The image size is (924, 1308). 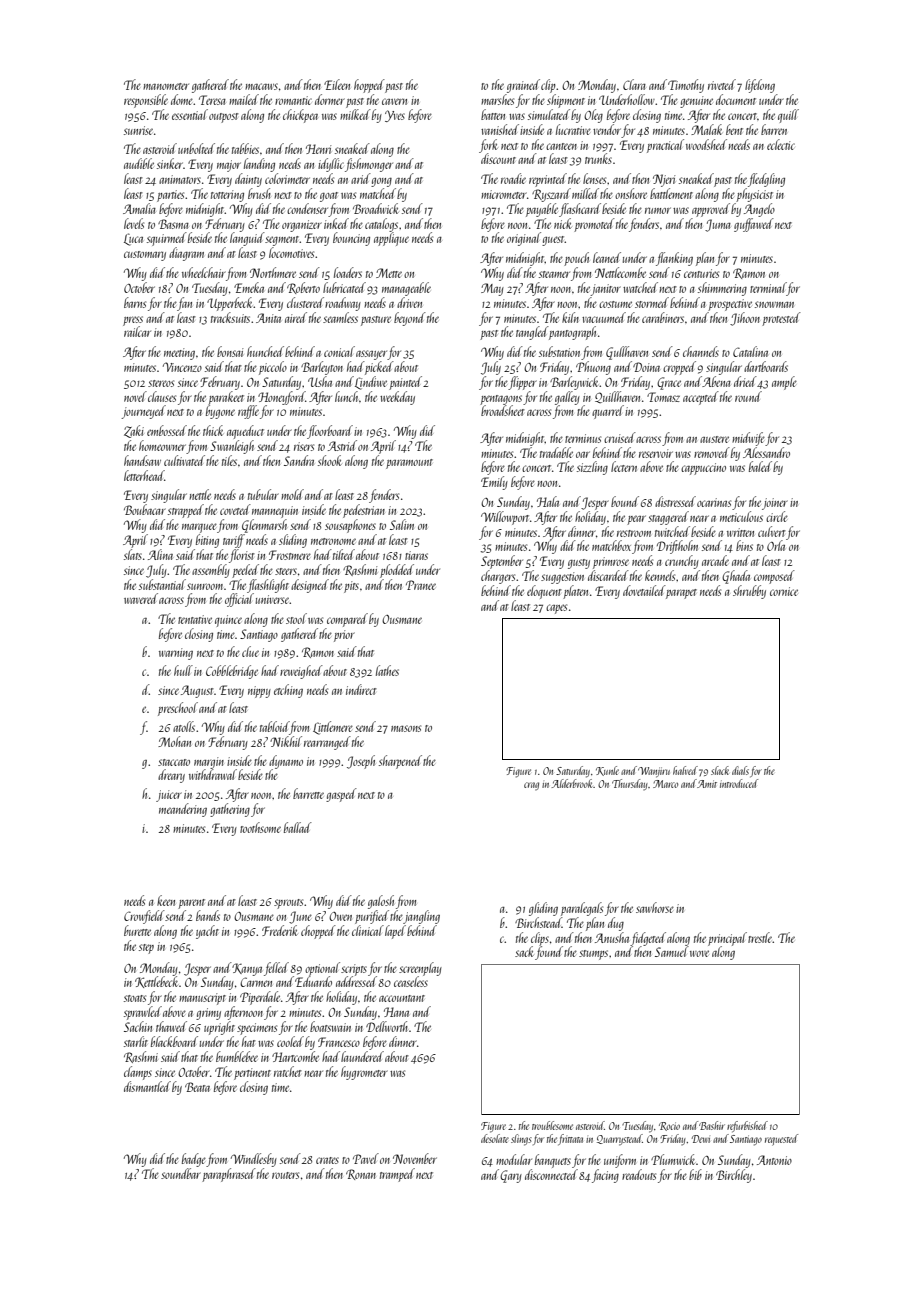 I want to click on applique, so click(x=391, y=239).
